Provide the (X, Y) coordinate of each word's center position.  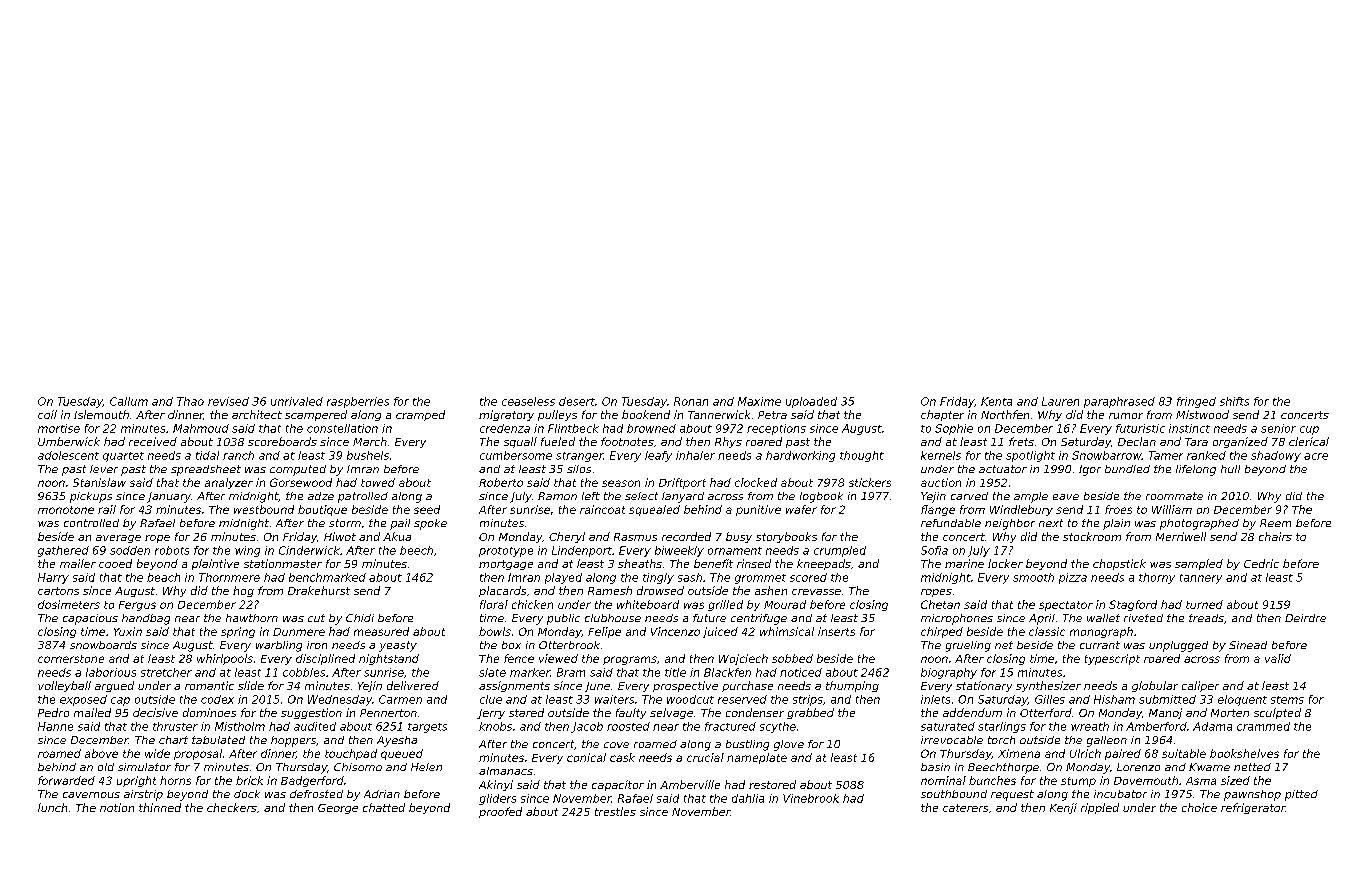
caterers (965, 808)
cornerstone (71, 659)
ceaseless (528, 401)
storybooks (786, 537)
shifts (1234, 401)
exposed (83, 700)
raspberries (358, 402)
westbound (264, 509)
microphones (957, 619)
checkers (232, 807)
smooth (1033, 577)
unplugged (1178, 646)
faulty (631, 713)
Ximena (1019, 753)
